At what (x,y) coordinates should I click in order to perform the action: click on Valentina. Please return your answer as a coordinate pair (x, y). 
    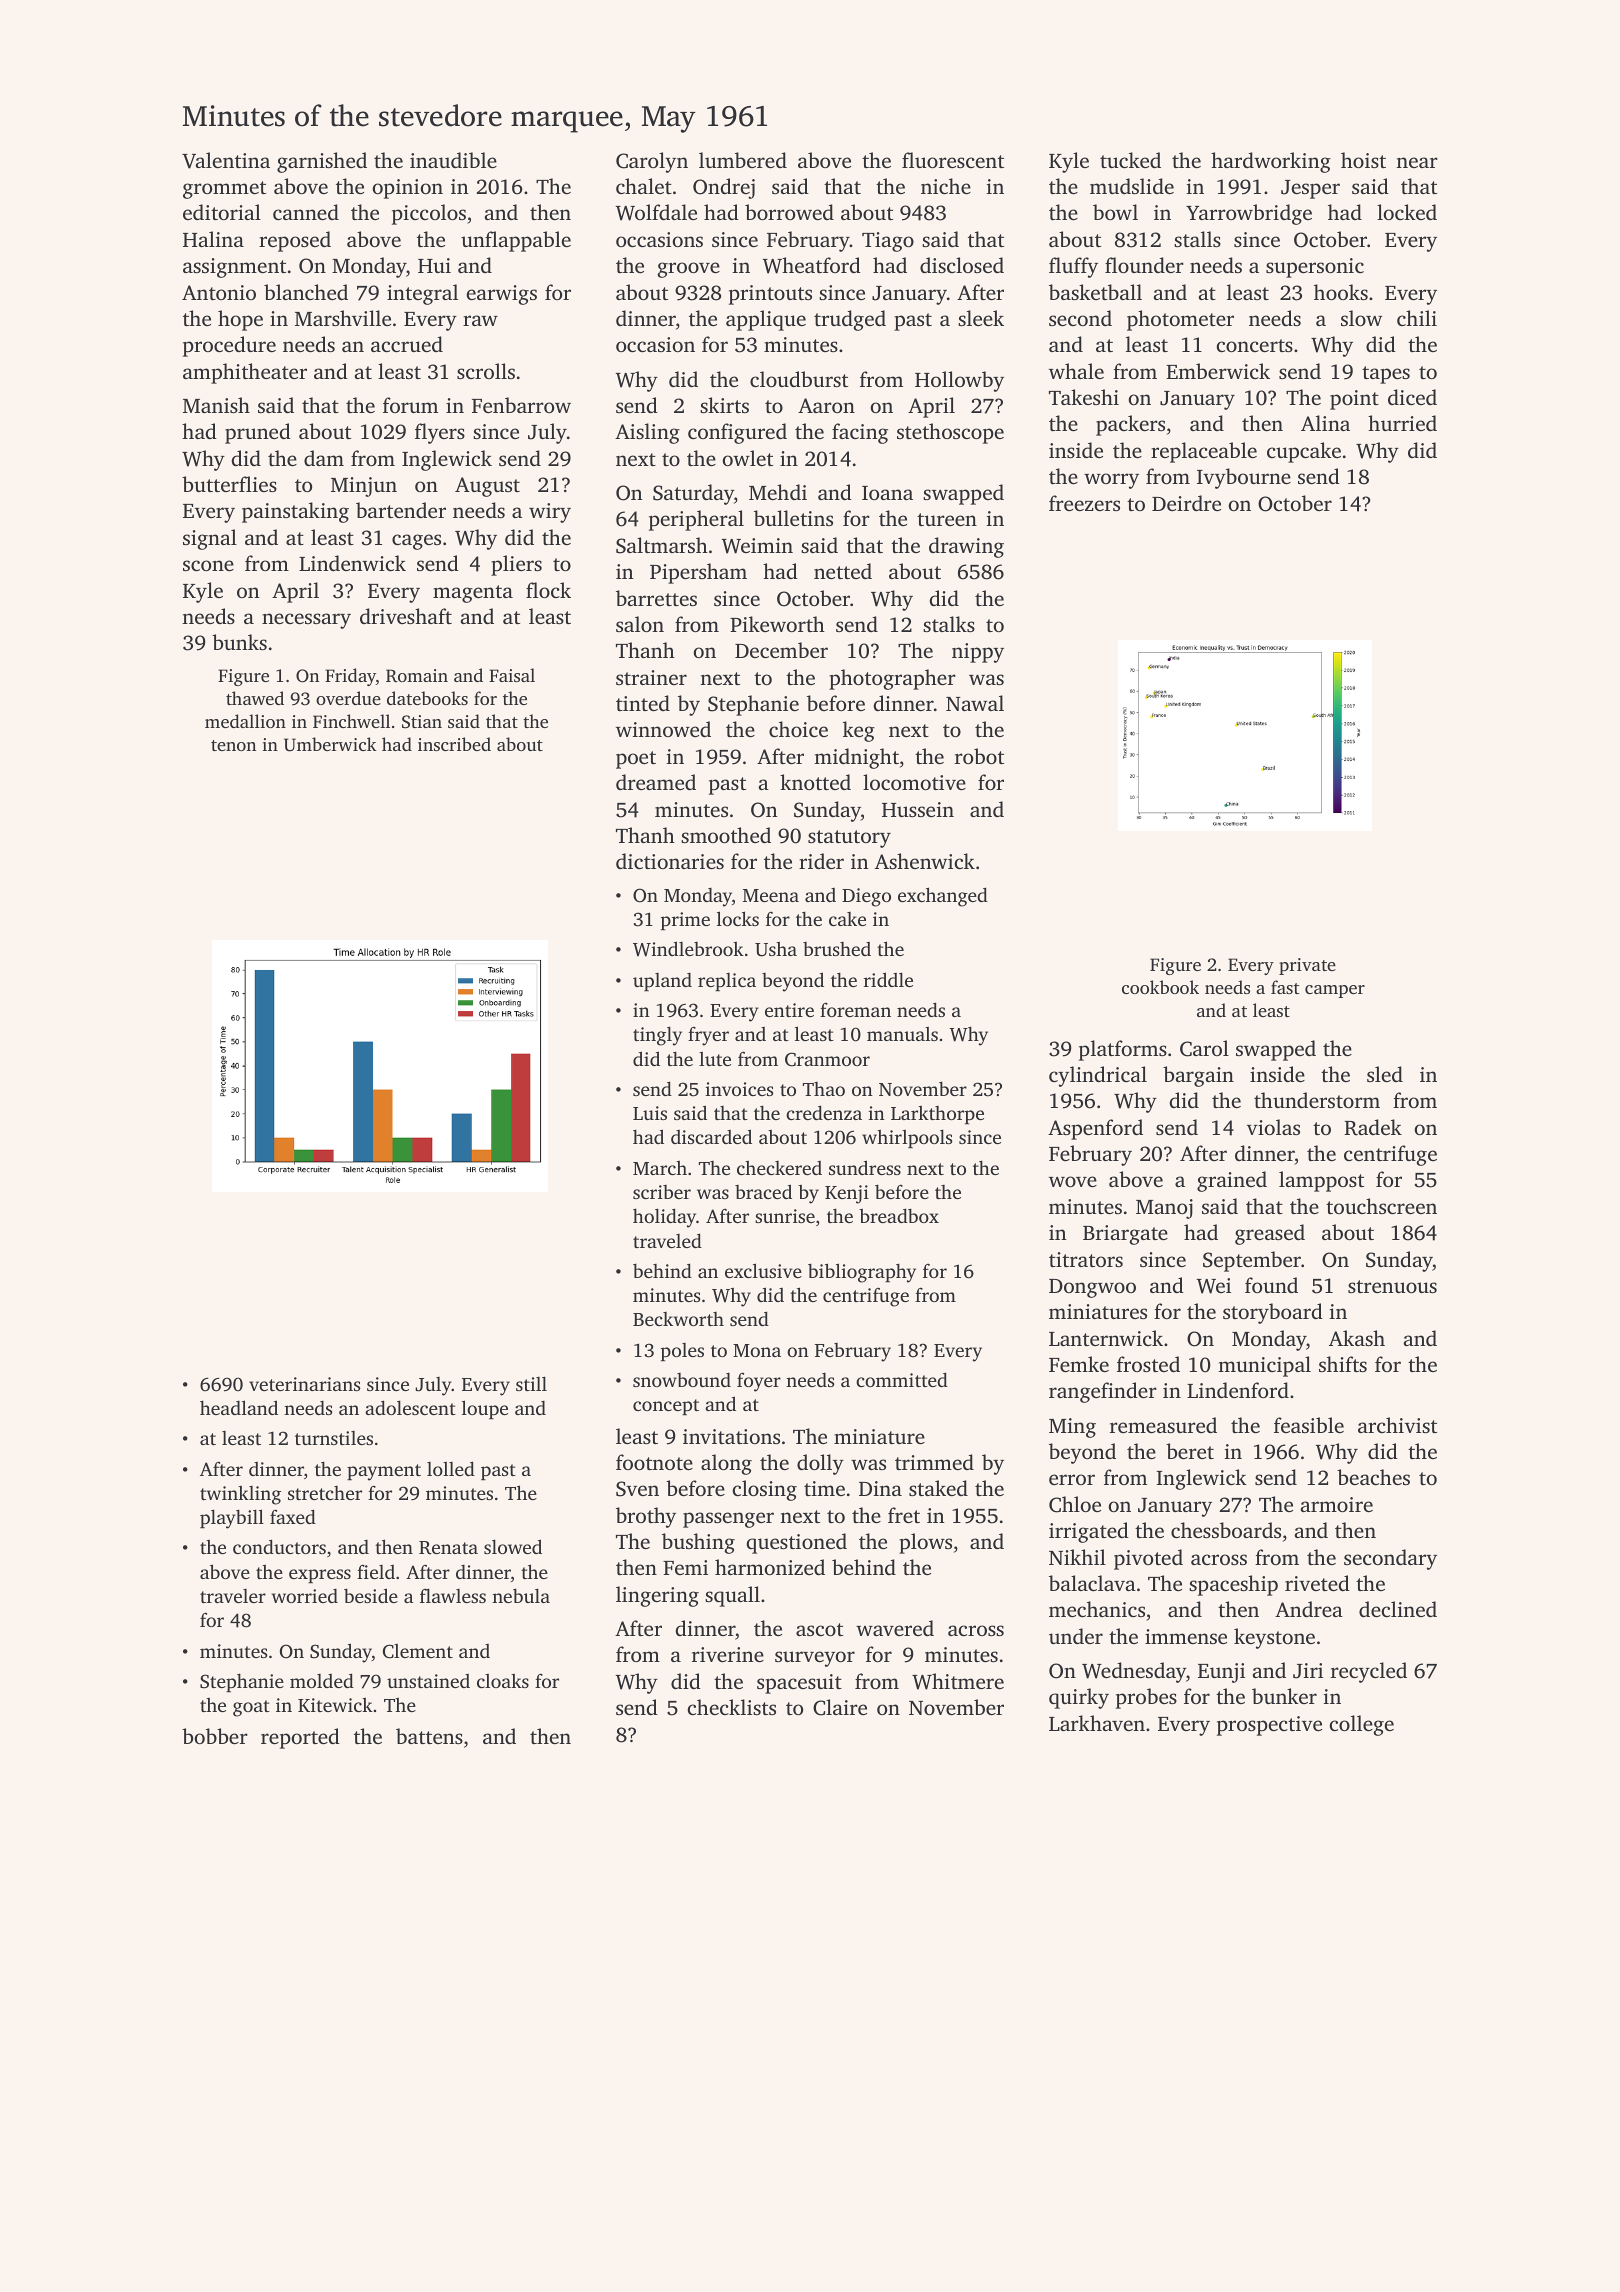
    Looking at the image, I should click on (226, 160).
